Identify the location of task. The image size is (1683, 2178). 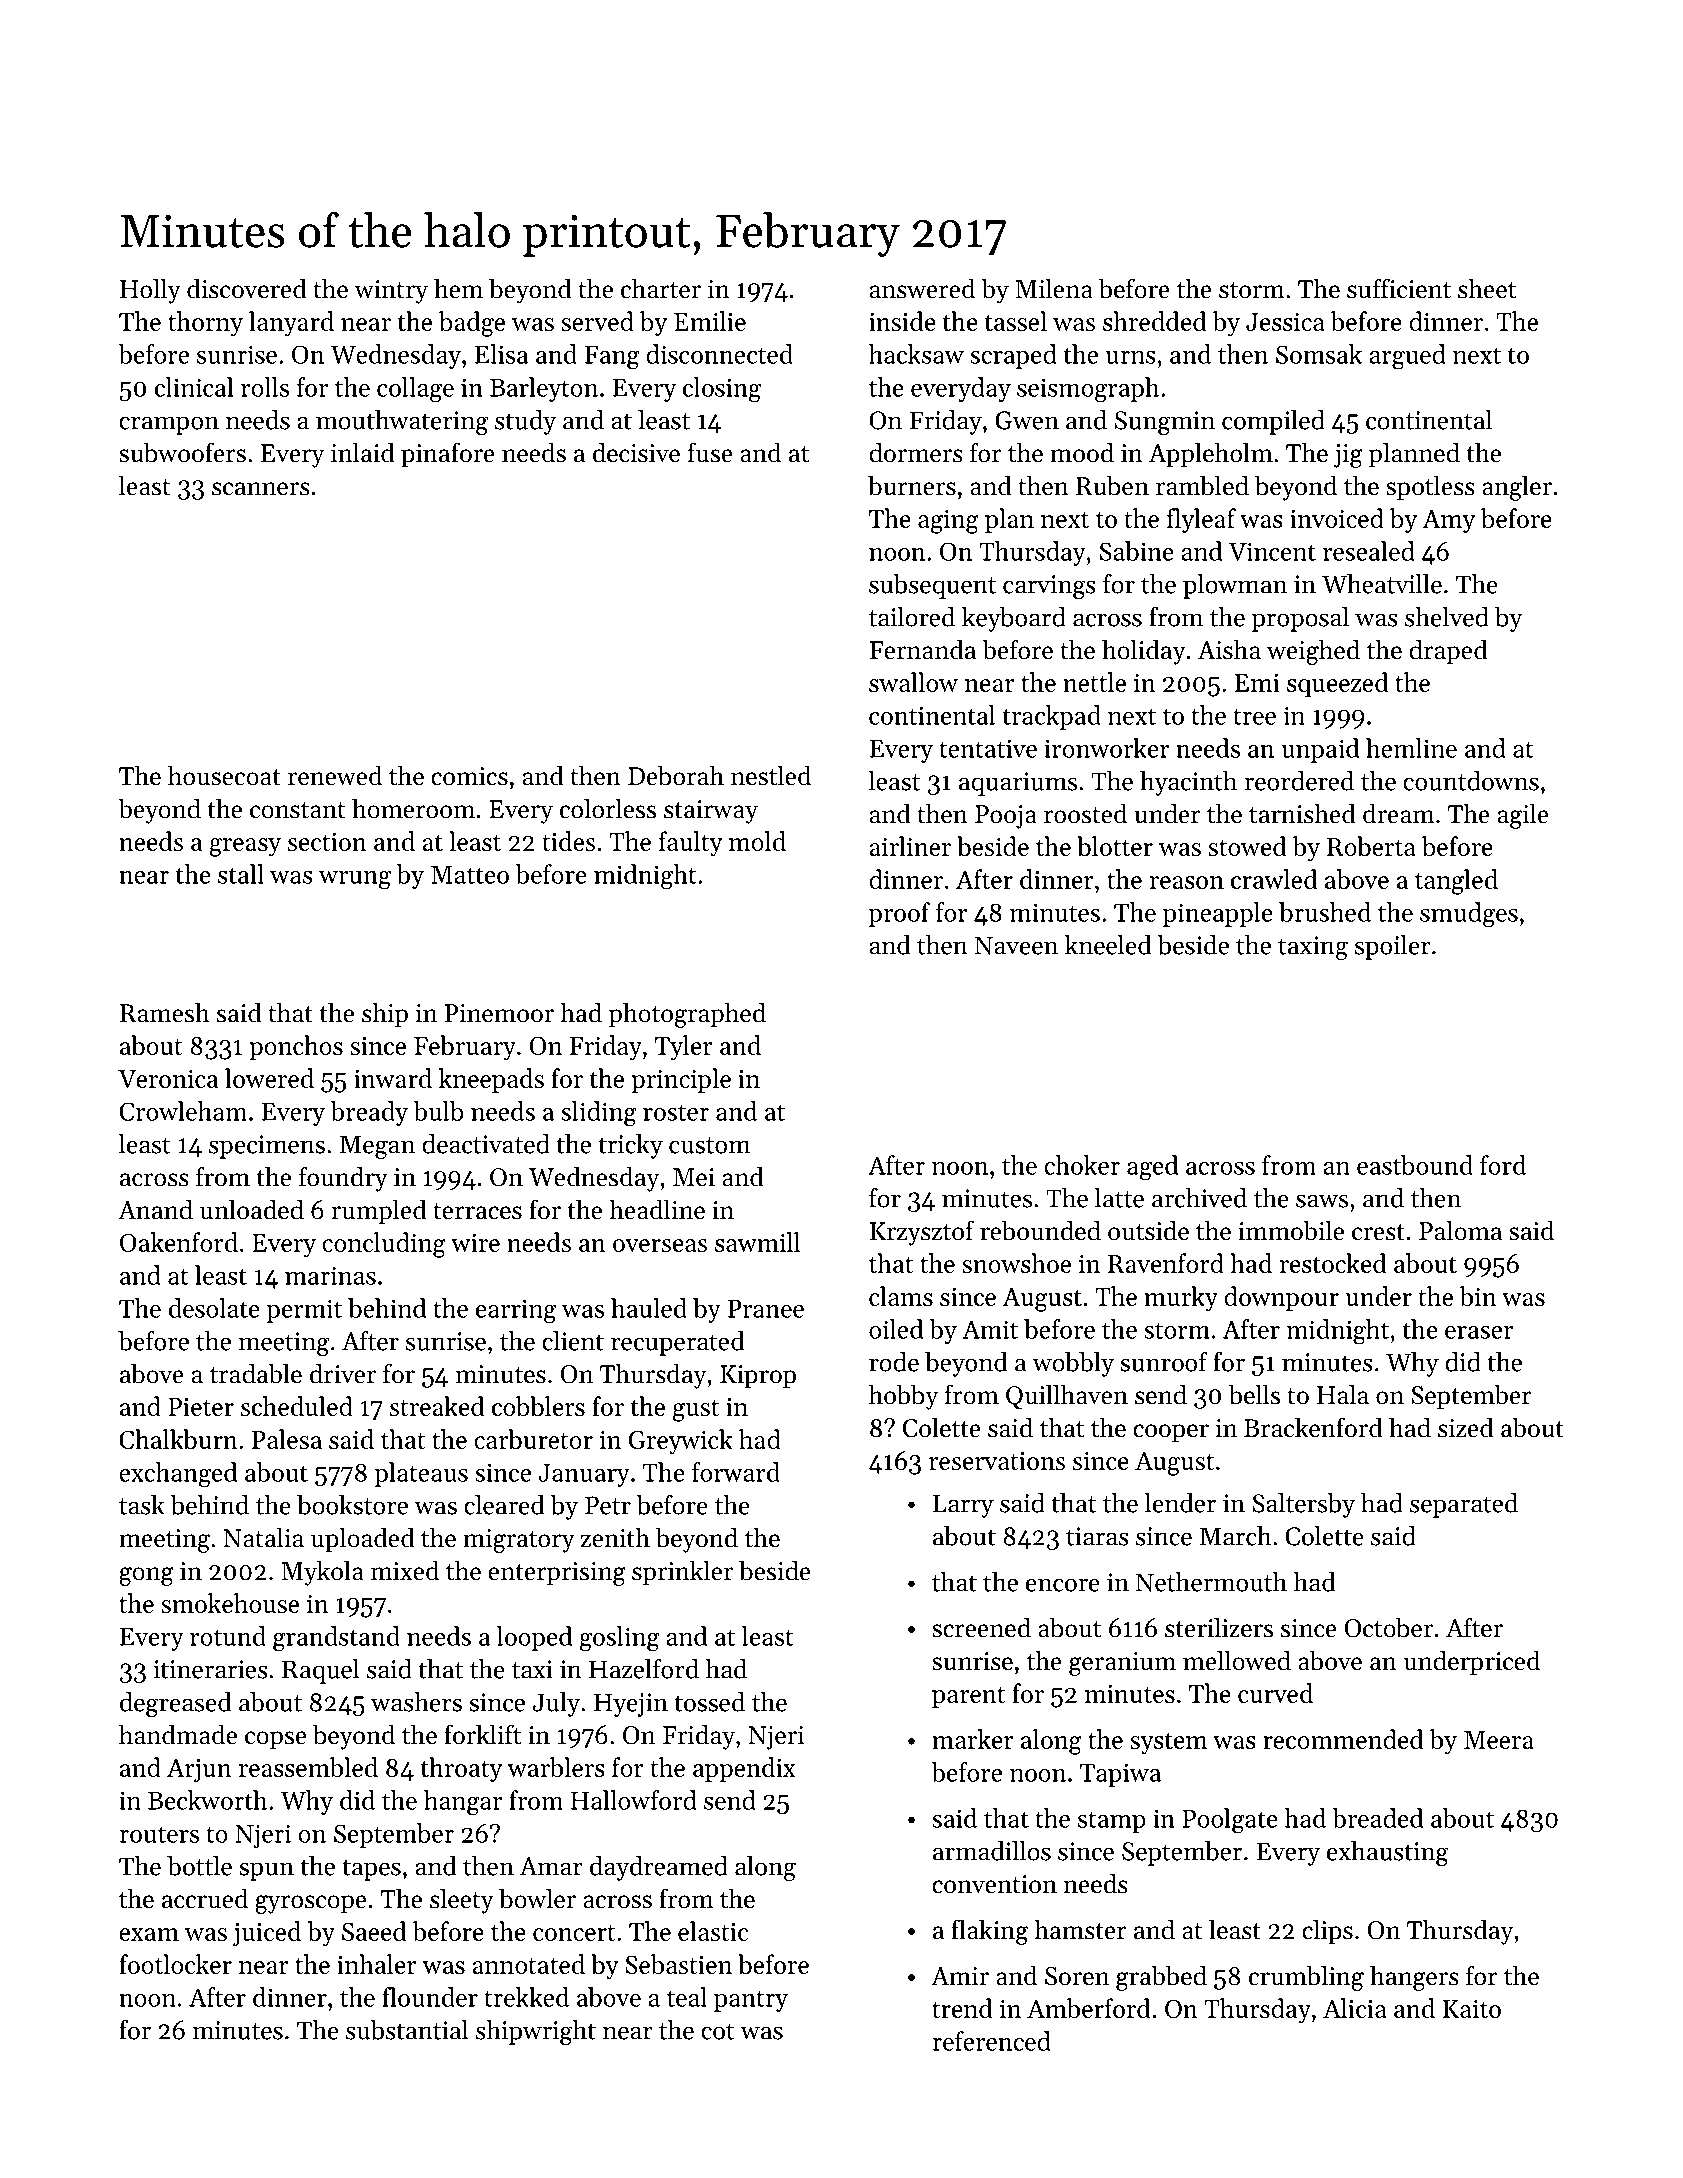
(142, 1505).
